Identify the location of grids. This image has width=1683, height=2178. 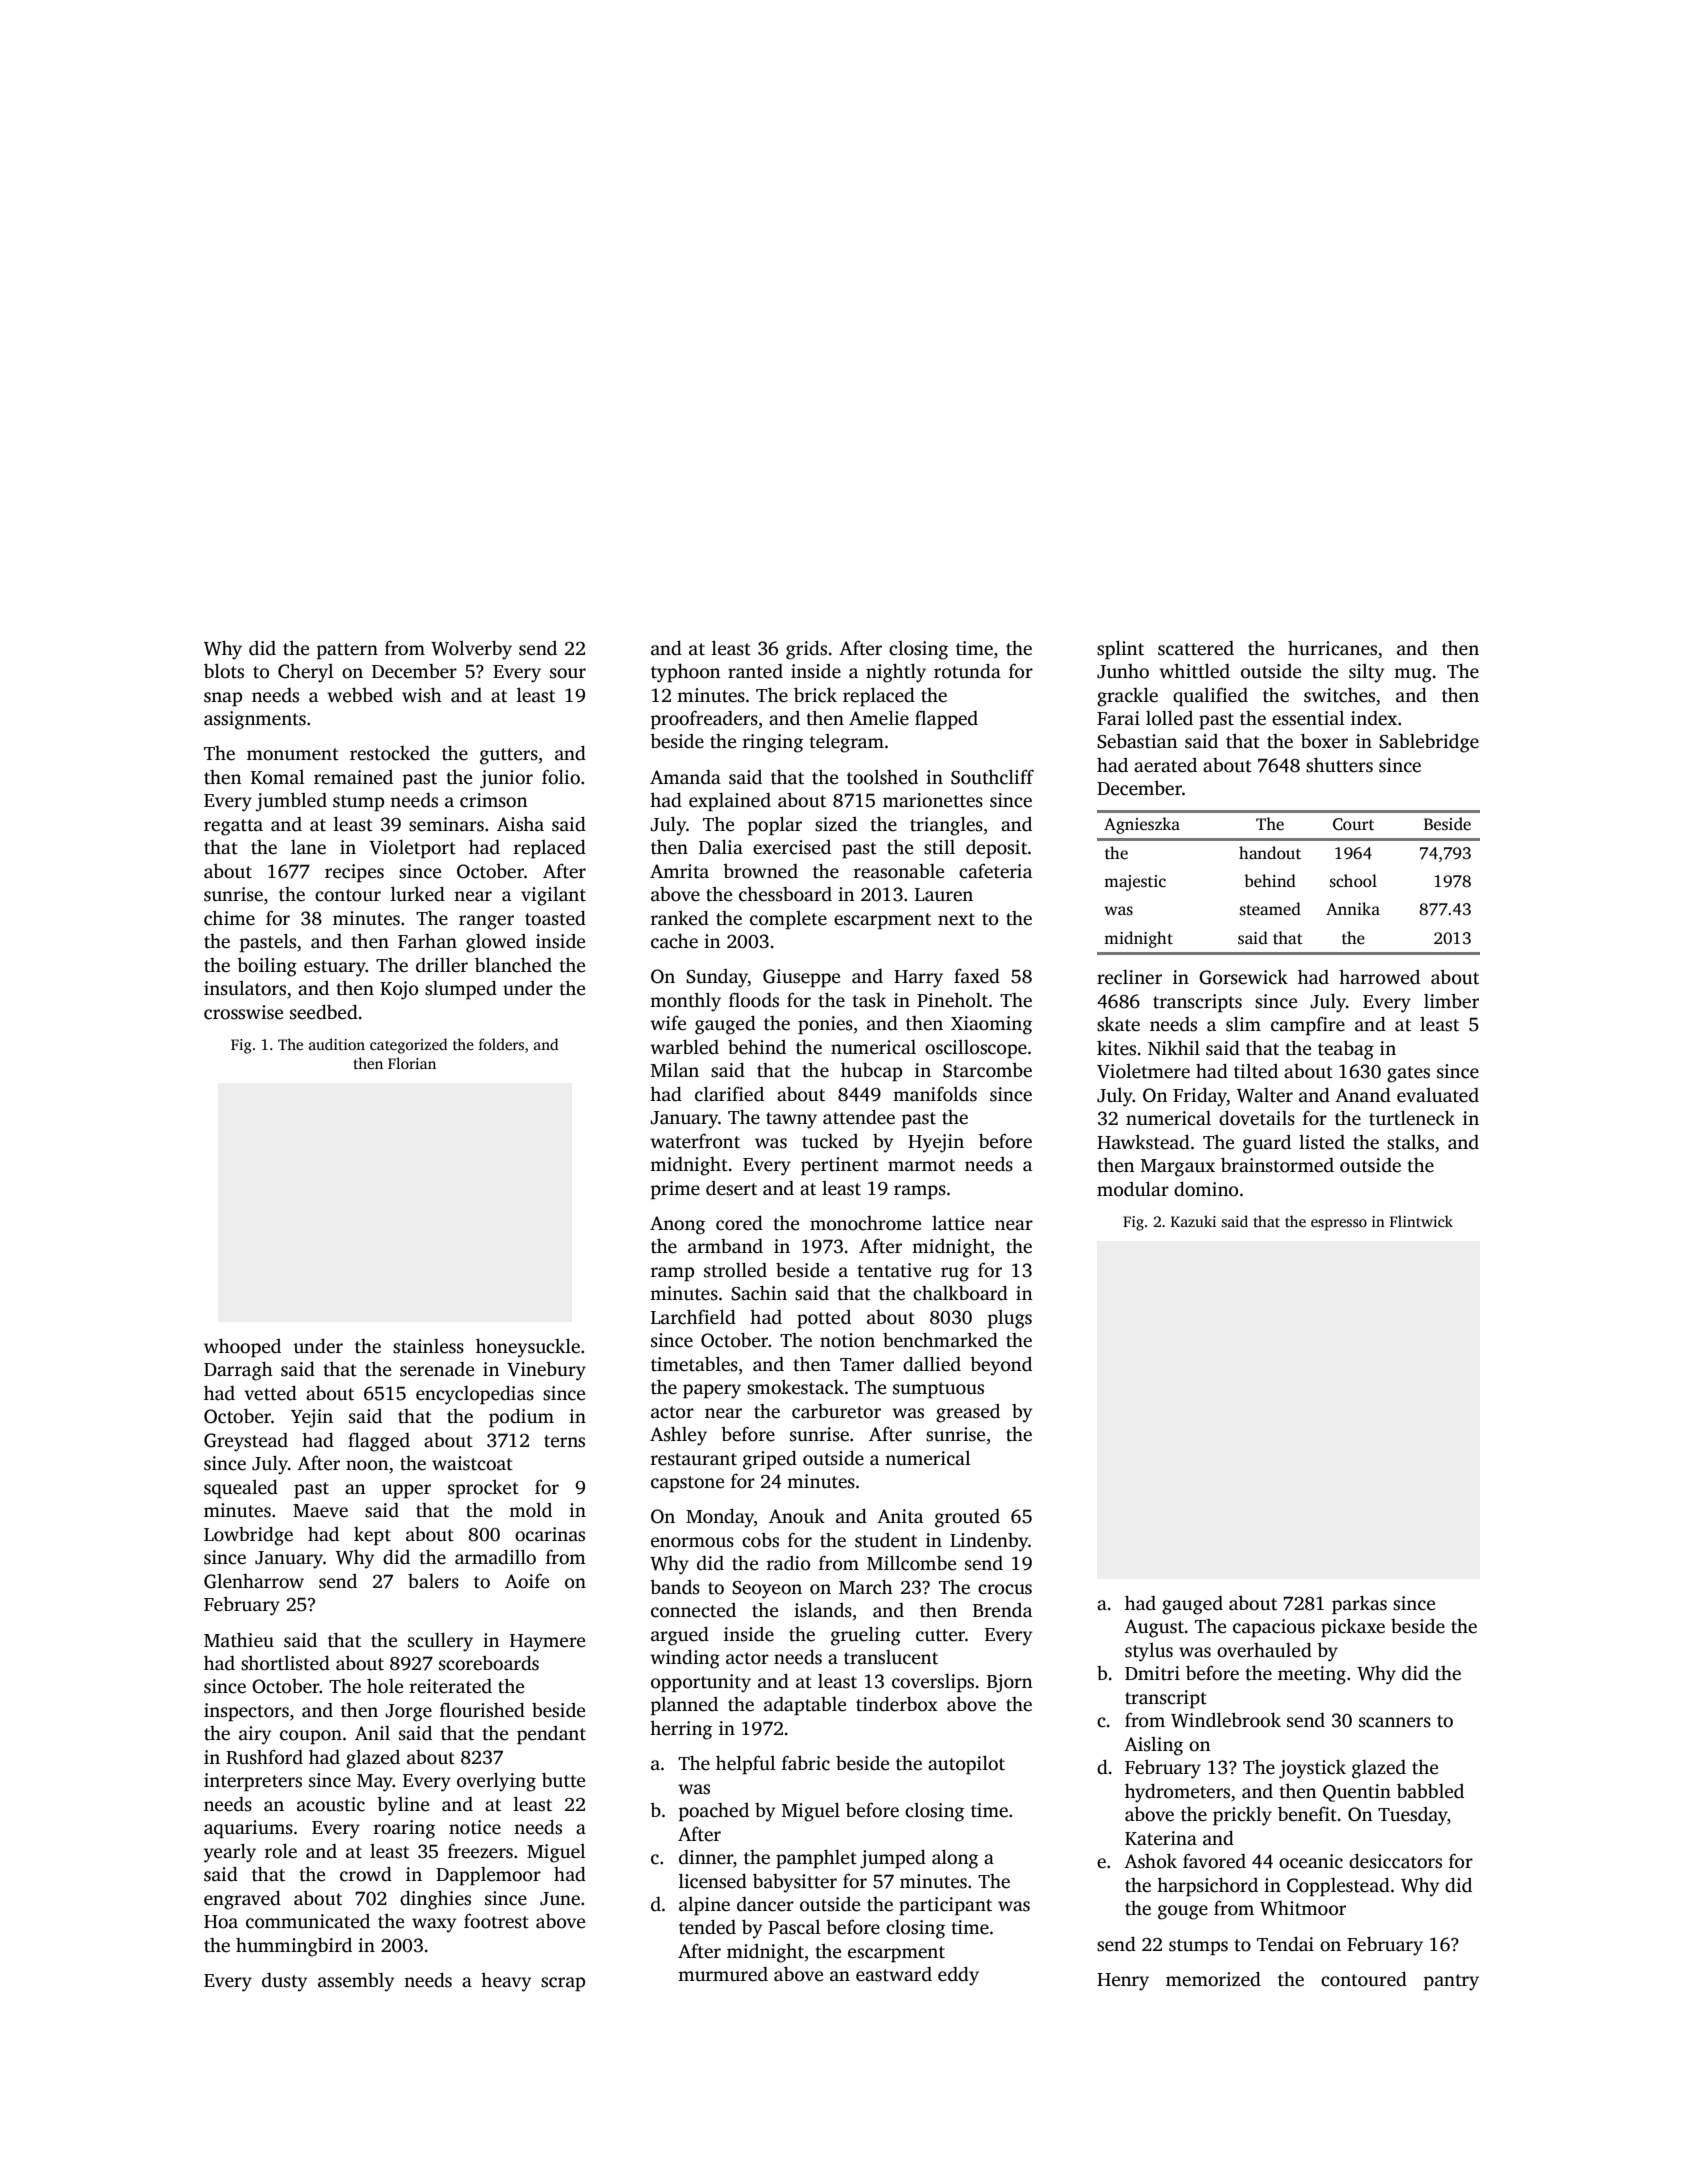
(806, 650).
